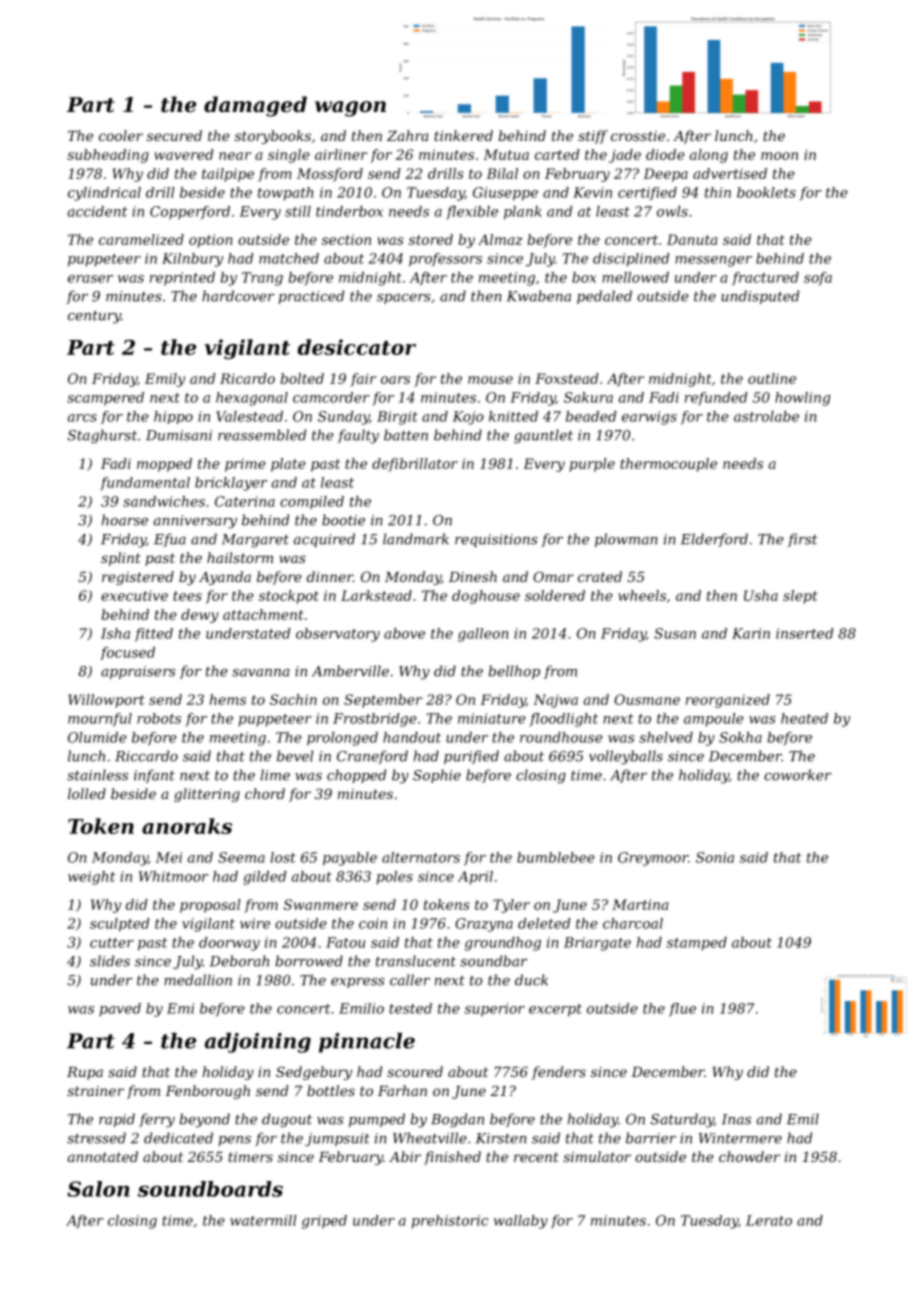  I want to click on stamped, so click(697, 944).
